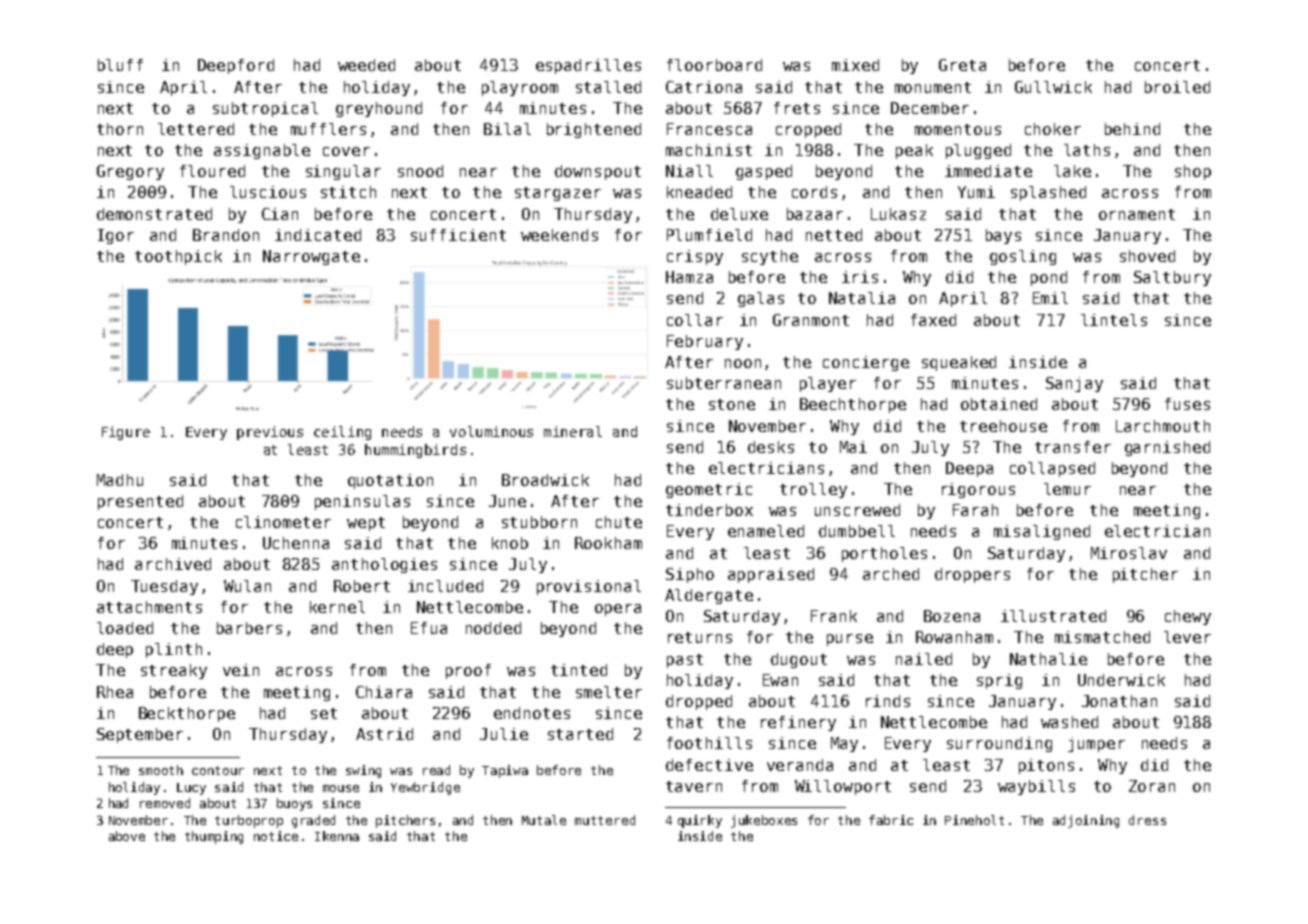 The image size is (1308, 924). What do you see at coordinates (270, 433) in the screenshot?
I see `previous` at bounding box center [270, 433].
